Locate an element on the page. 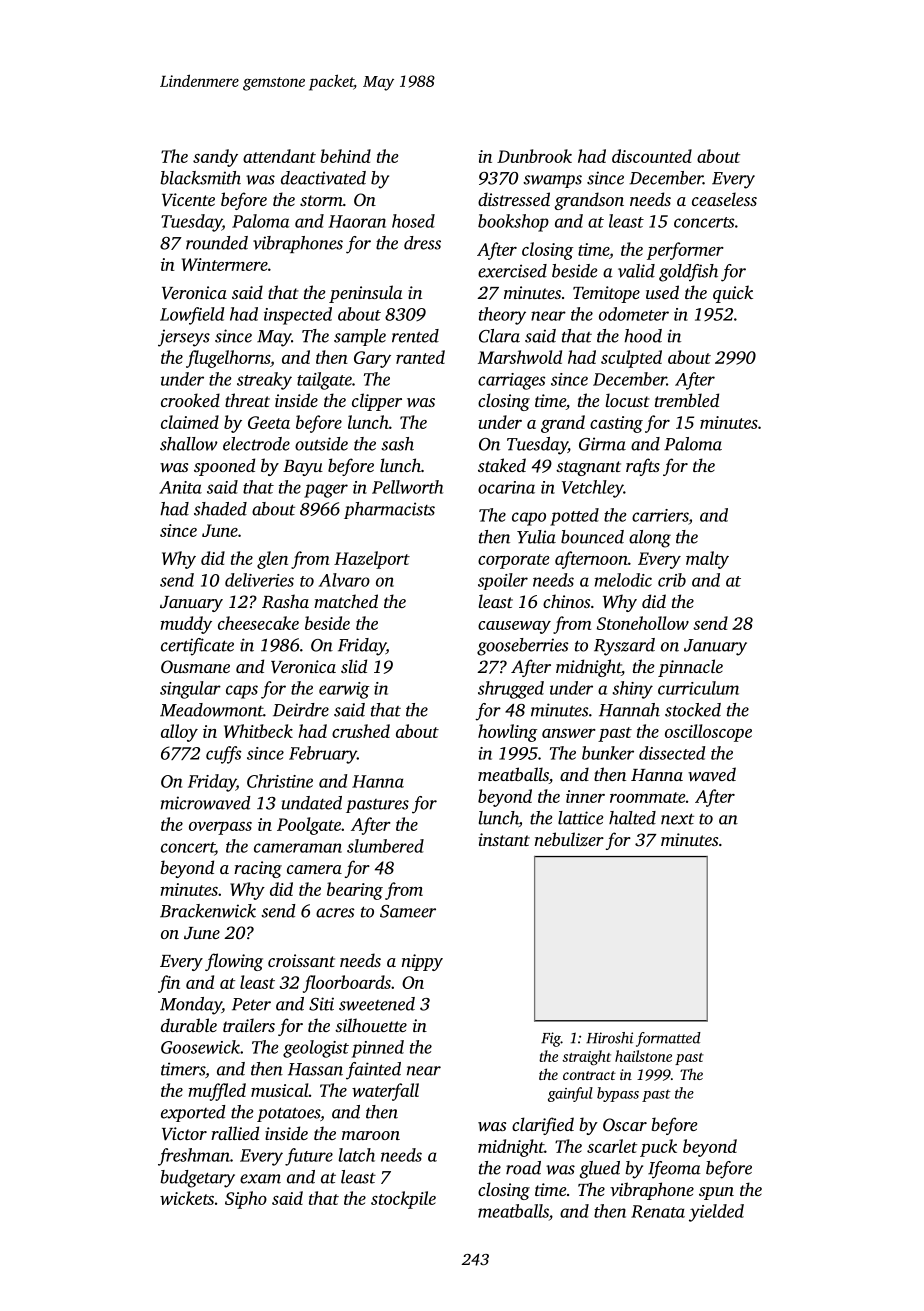  discounted is located at coordinates (652, 156).
